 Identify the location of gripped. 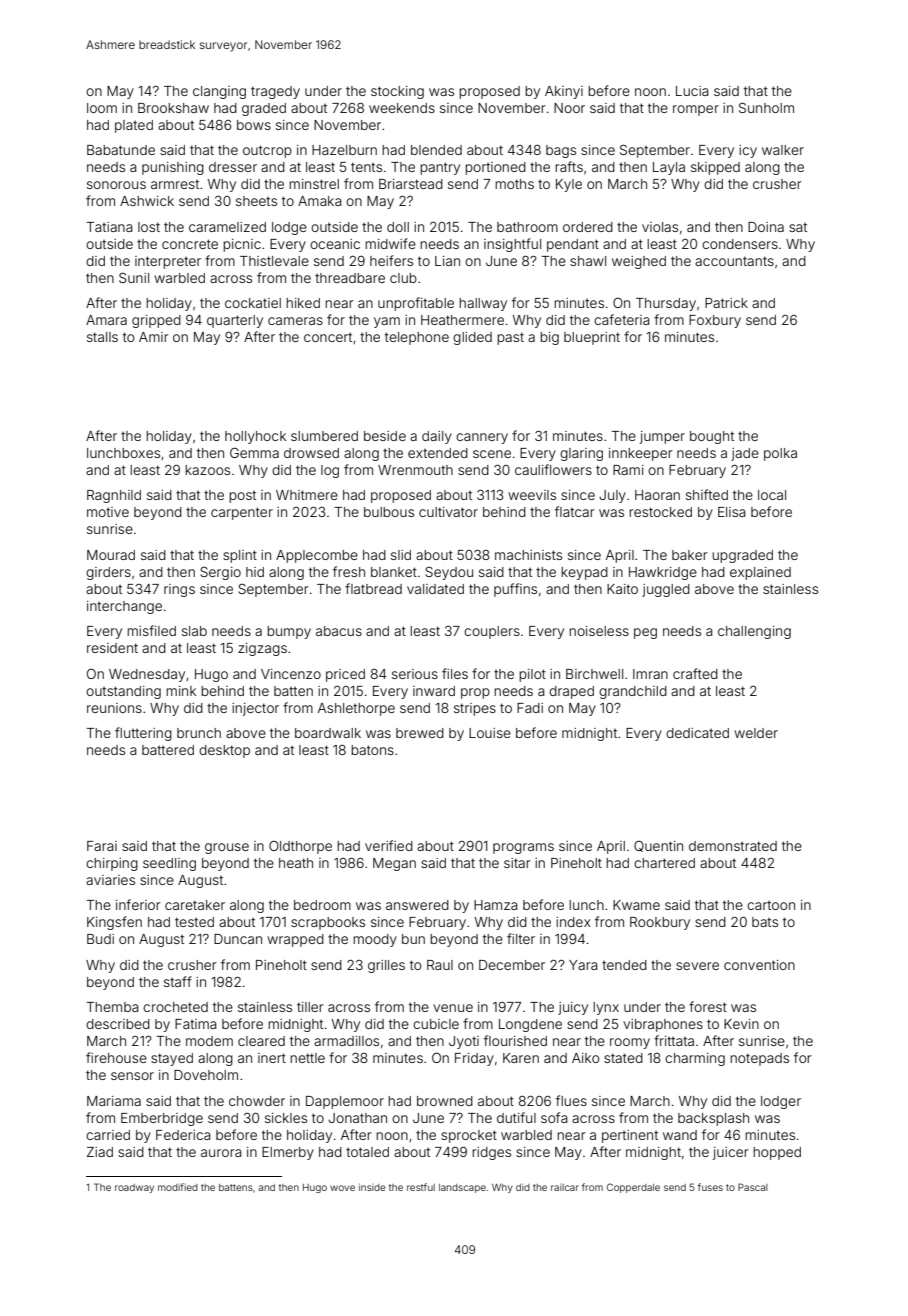
(156, 321).
